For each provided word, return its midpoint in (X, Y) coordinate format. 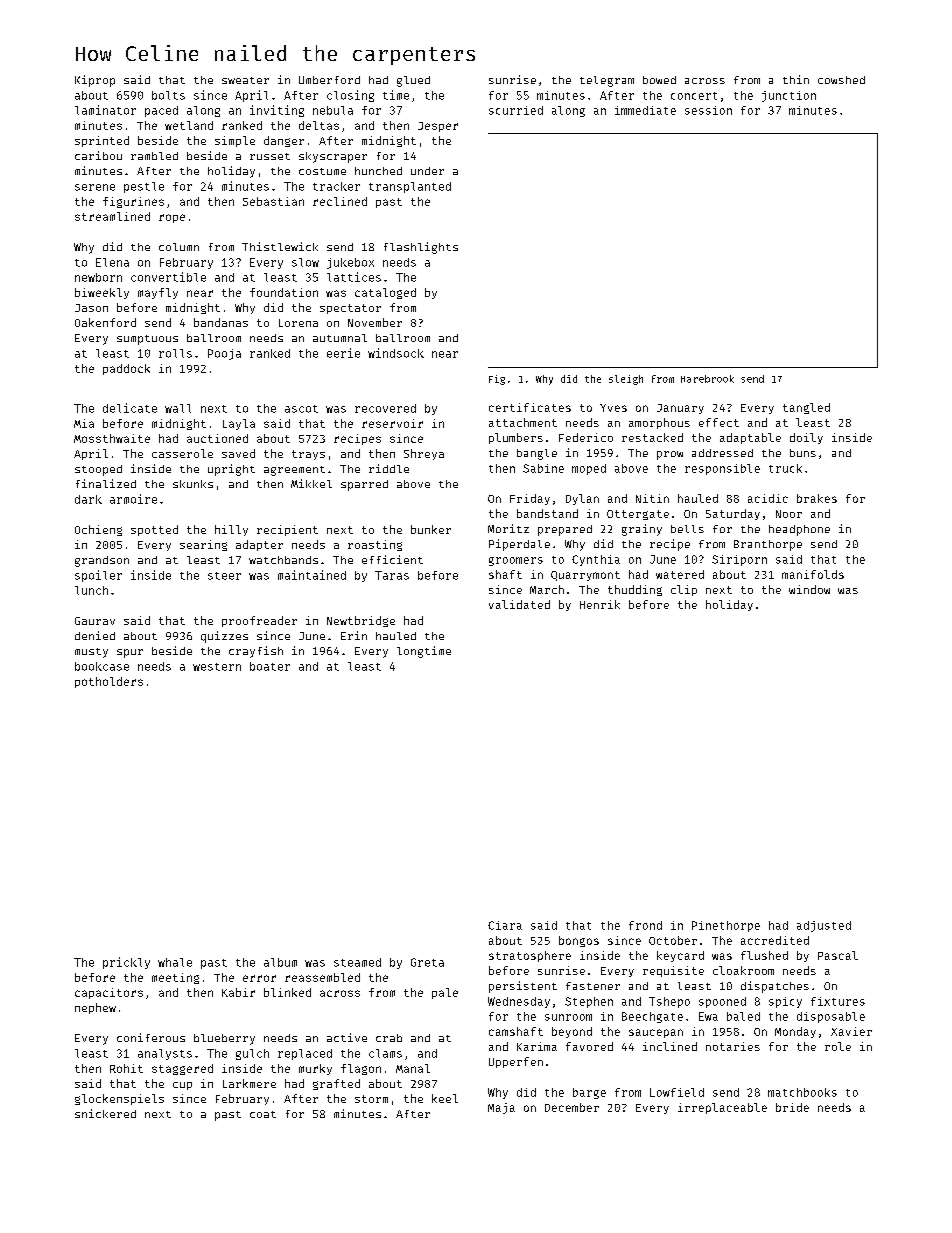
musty (91, 653)
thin (796, 79)
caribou (98, 155)
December (572, 1107)
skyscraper (333, 157)
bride (792, 1107)
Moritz (508, 528)
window (809, 589)
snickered (105, 1113)
